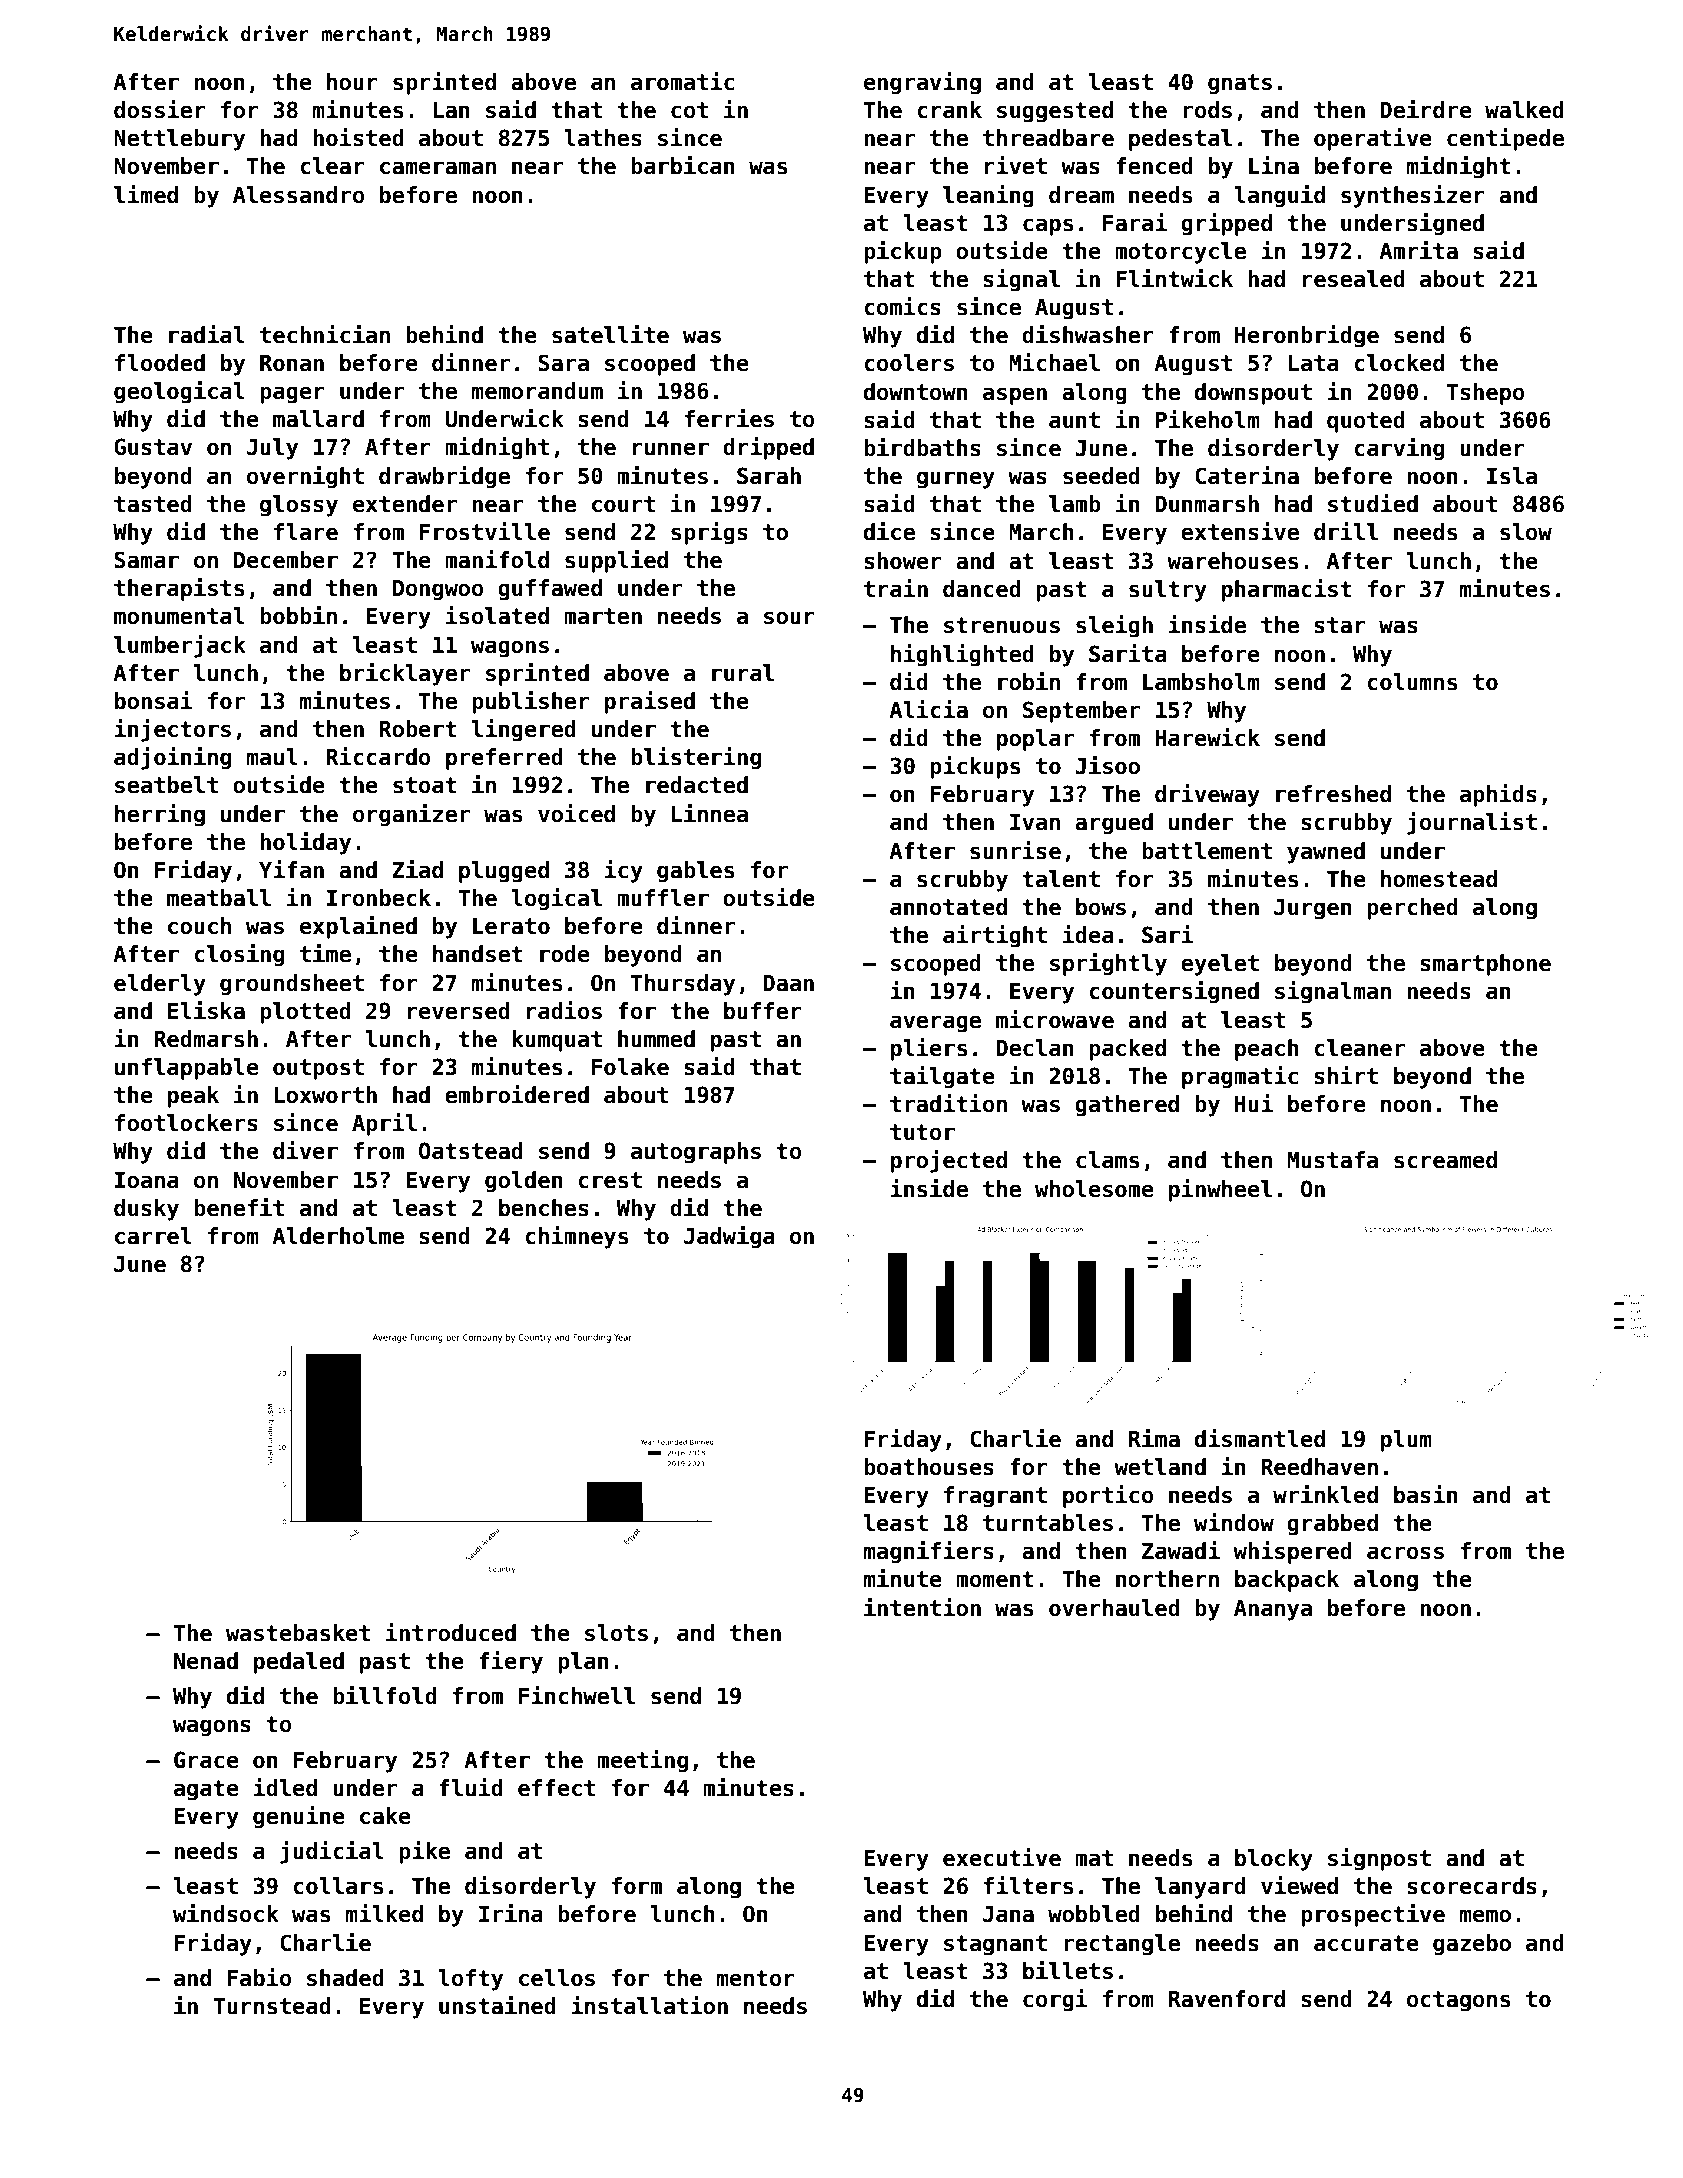  Describe the element at coordinates (207, 334) in the screenshot. I see `radial` at that location.
